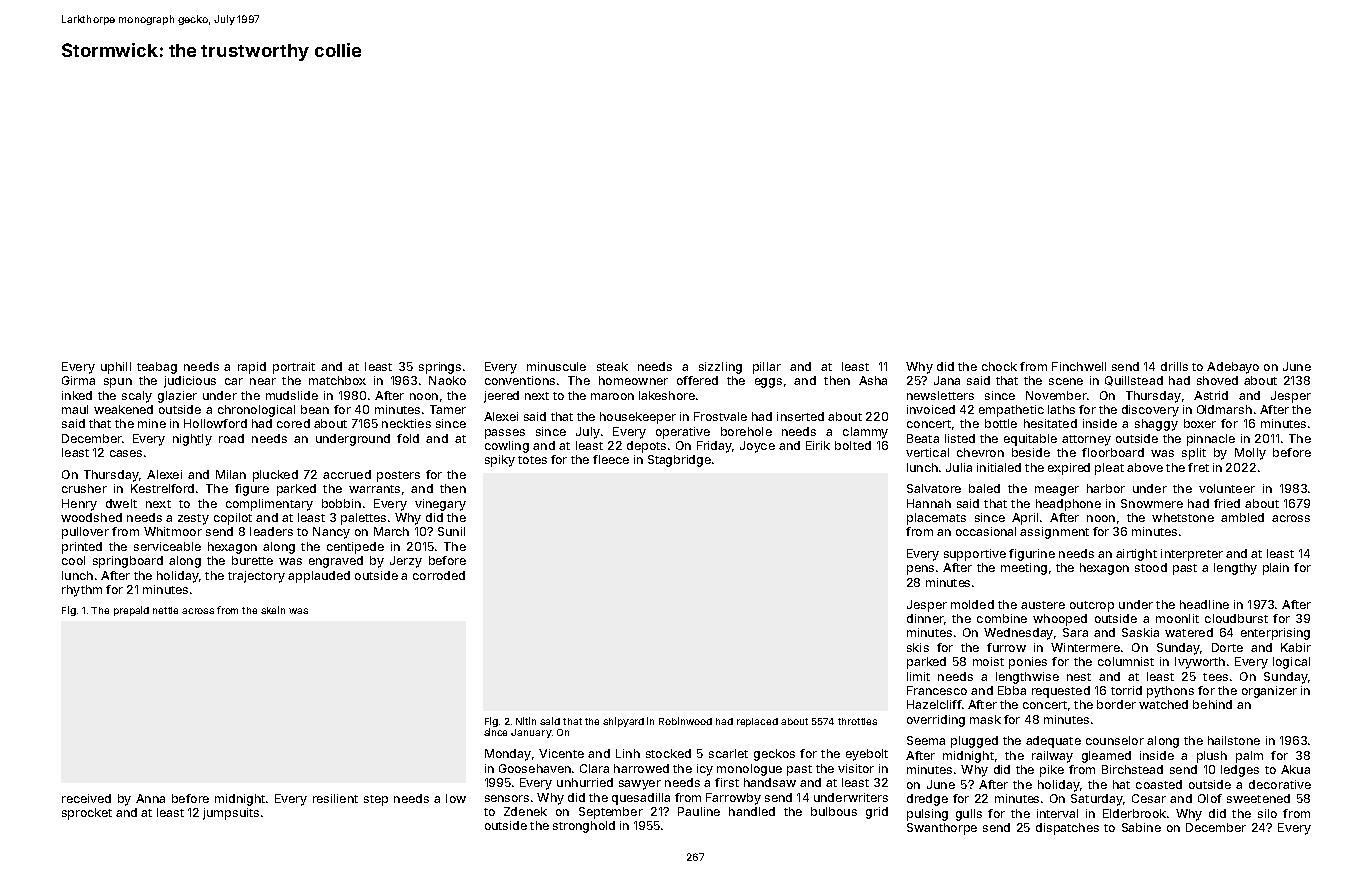 The height and width of the screenshot is (887, 1372). Describe the element at coordinates (335, 798) in the screenshot. I see `resilient` at that location.
